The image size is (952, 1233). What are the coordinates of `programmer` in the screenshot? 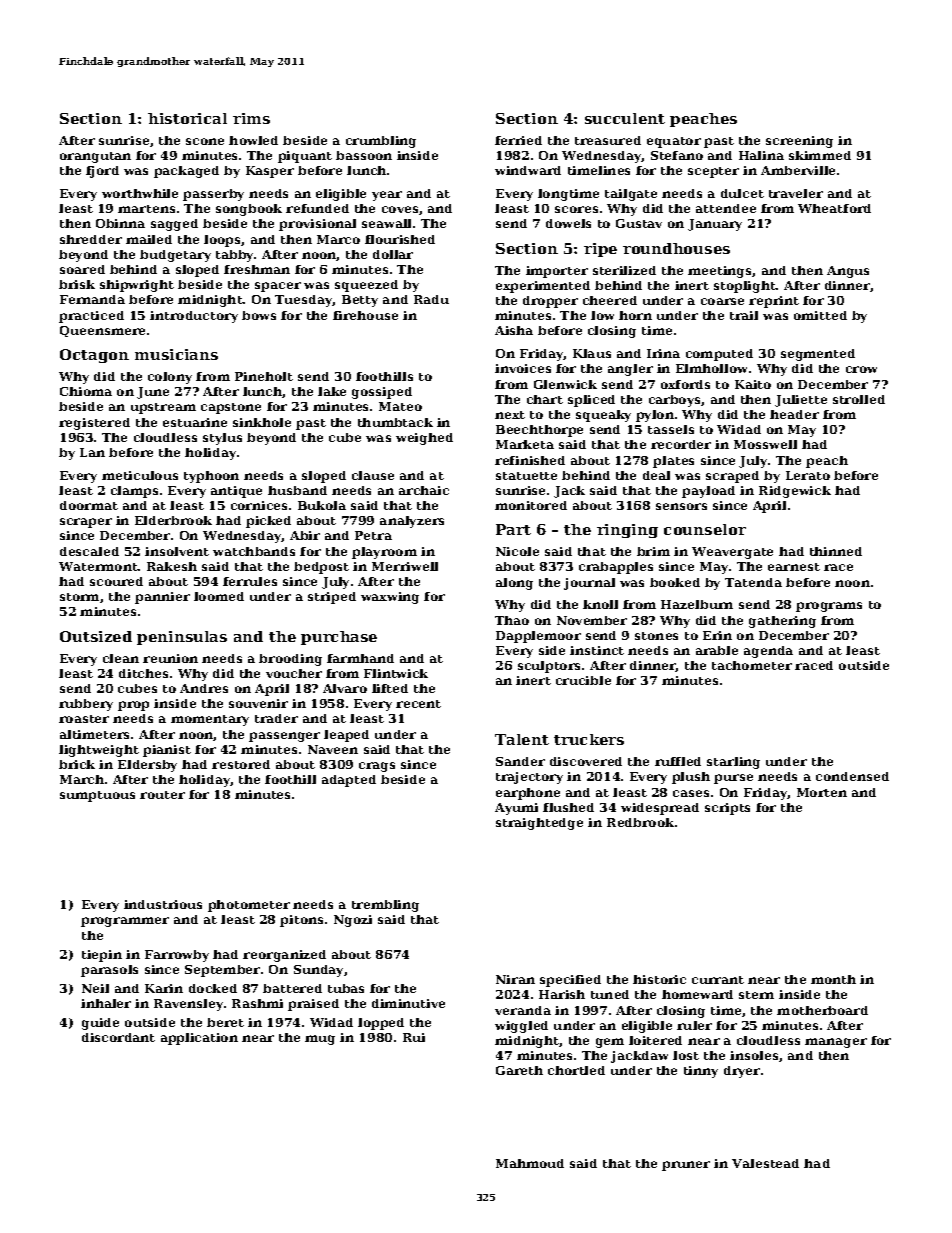 It's located at (125, 922).
